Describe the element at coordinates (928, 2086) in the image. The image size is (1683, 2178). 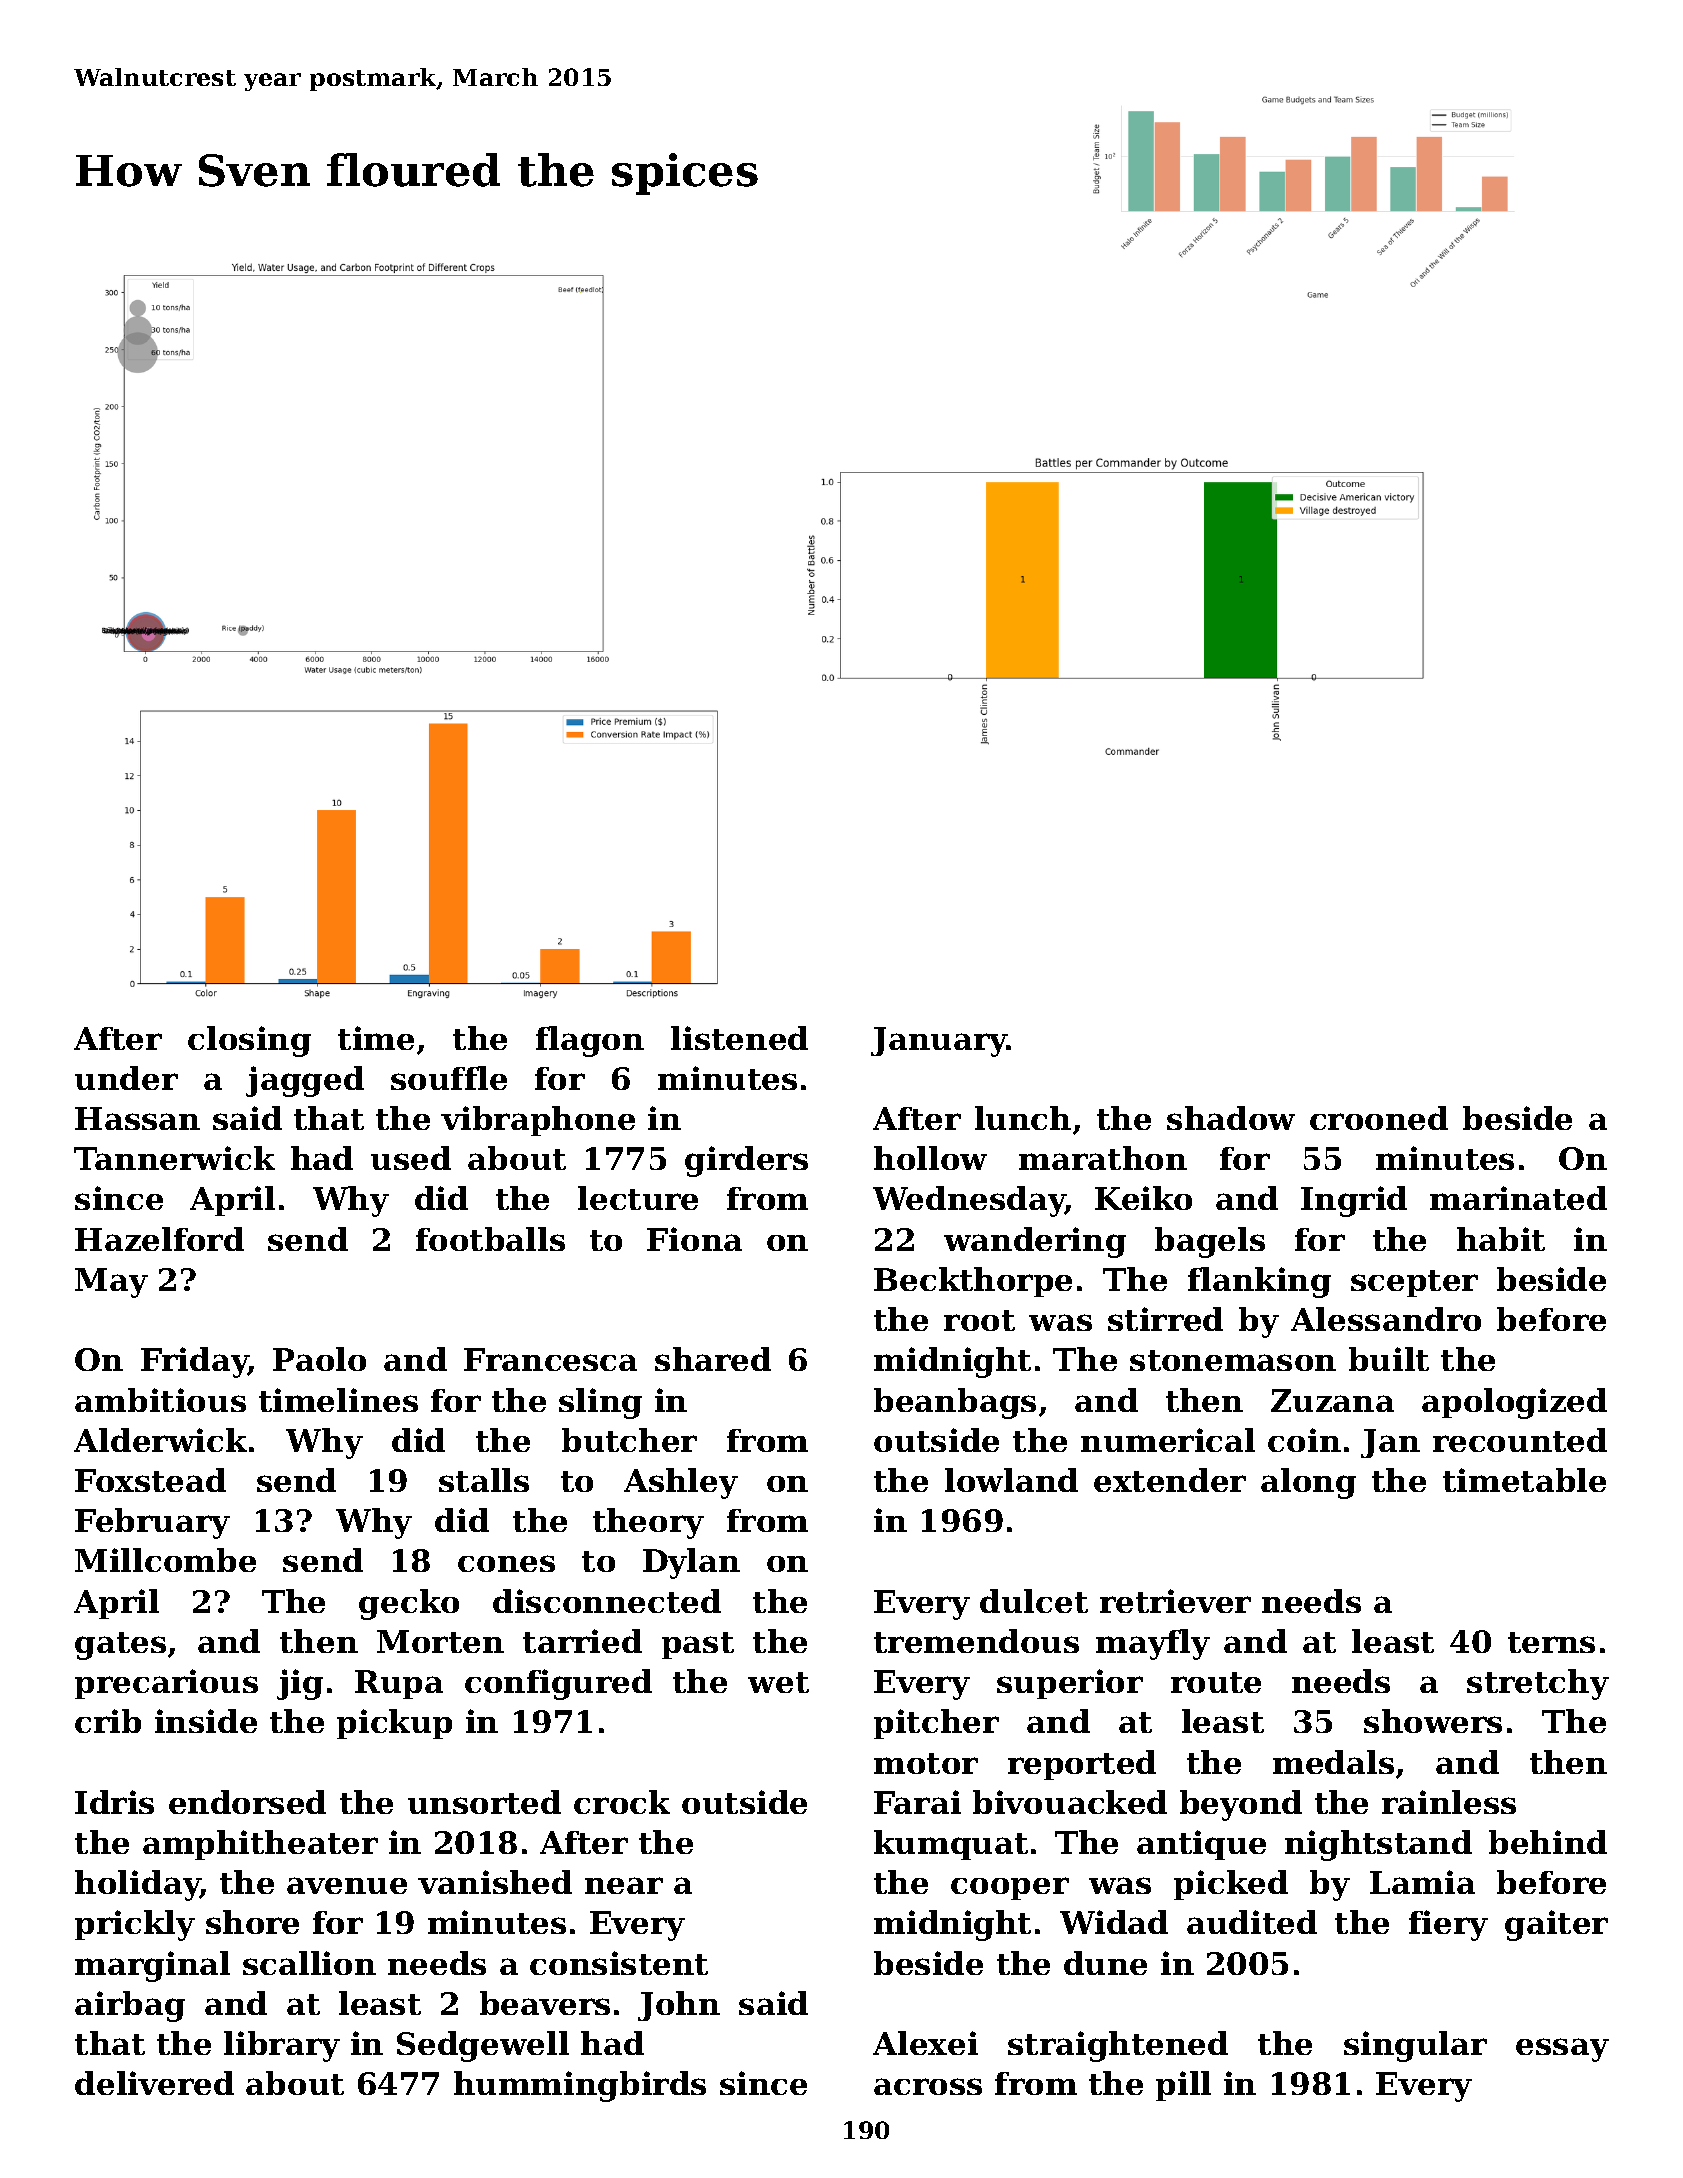
I see `across` at that location.
